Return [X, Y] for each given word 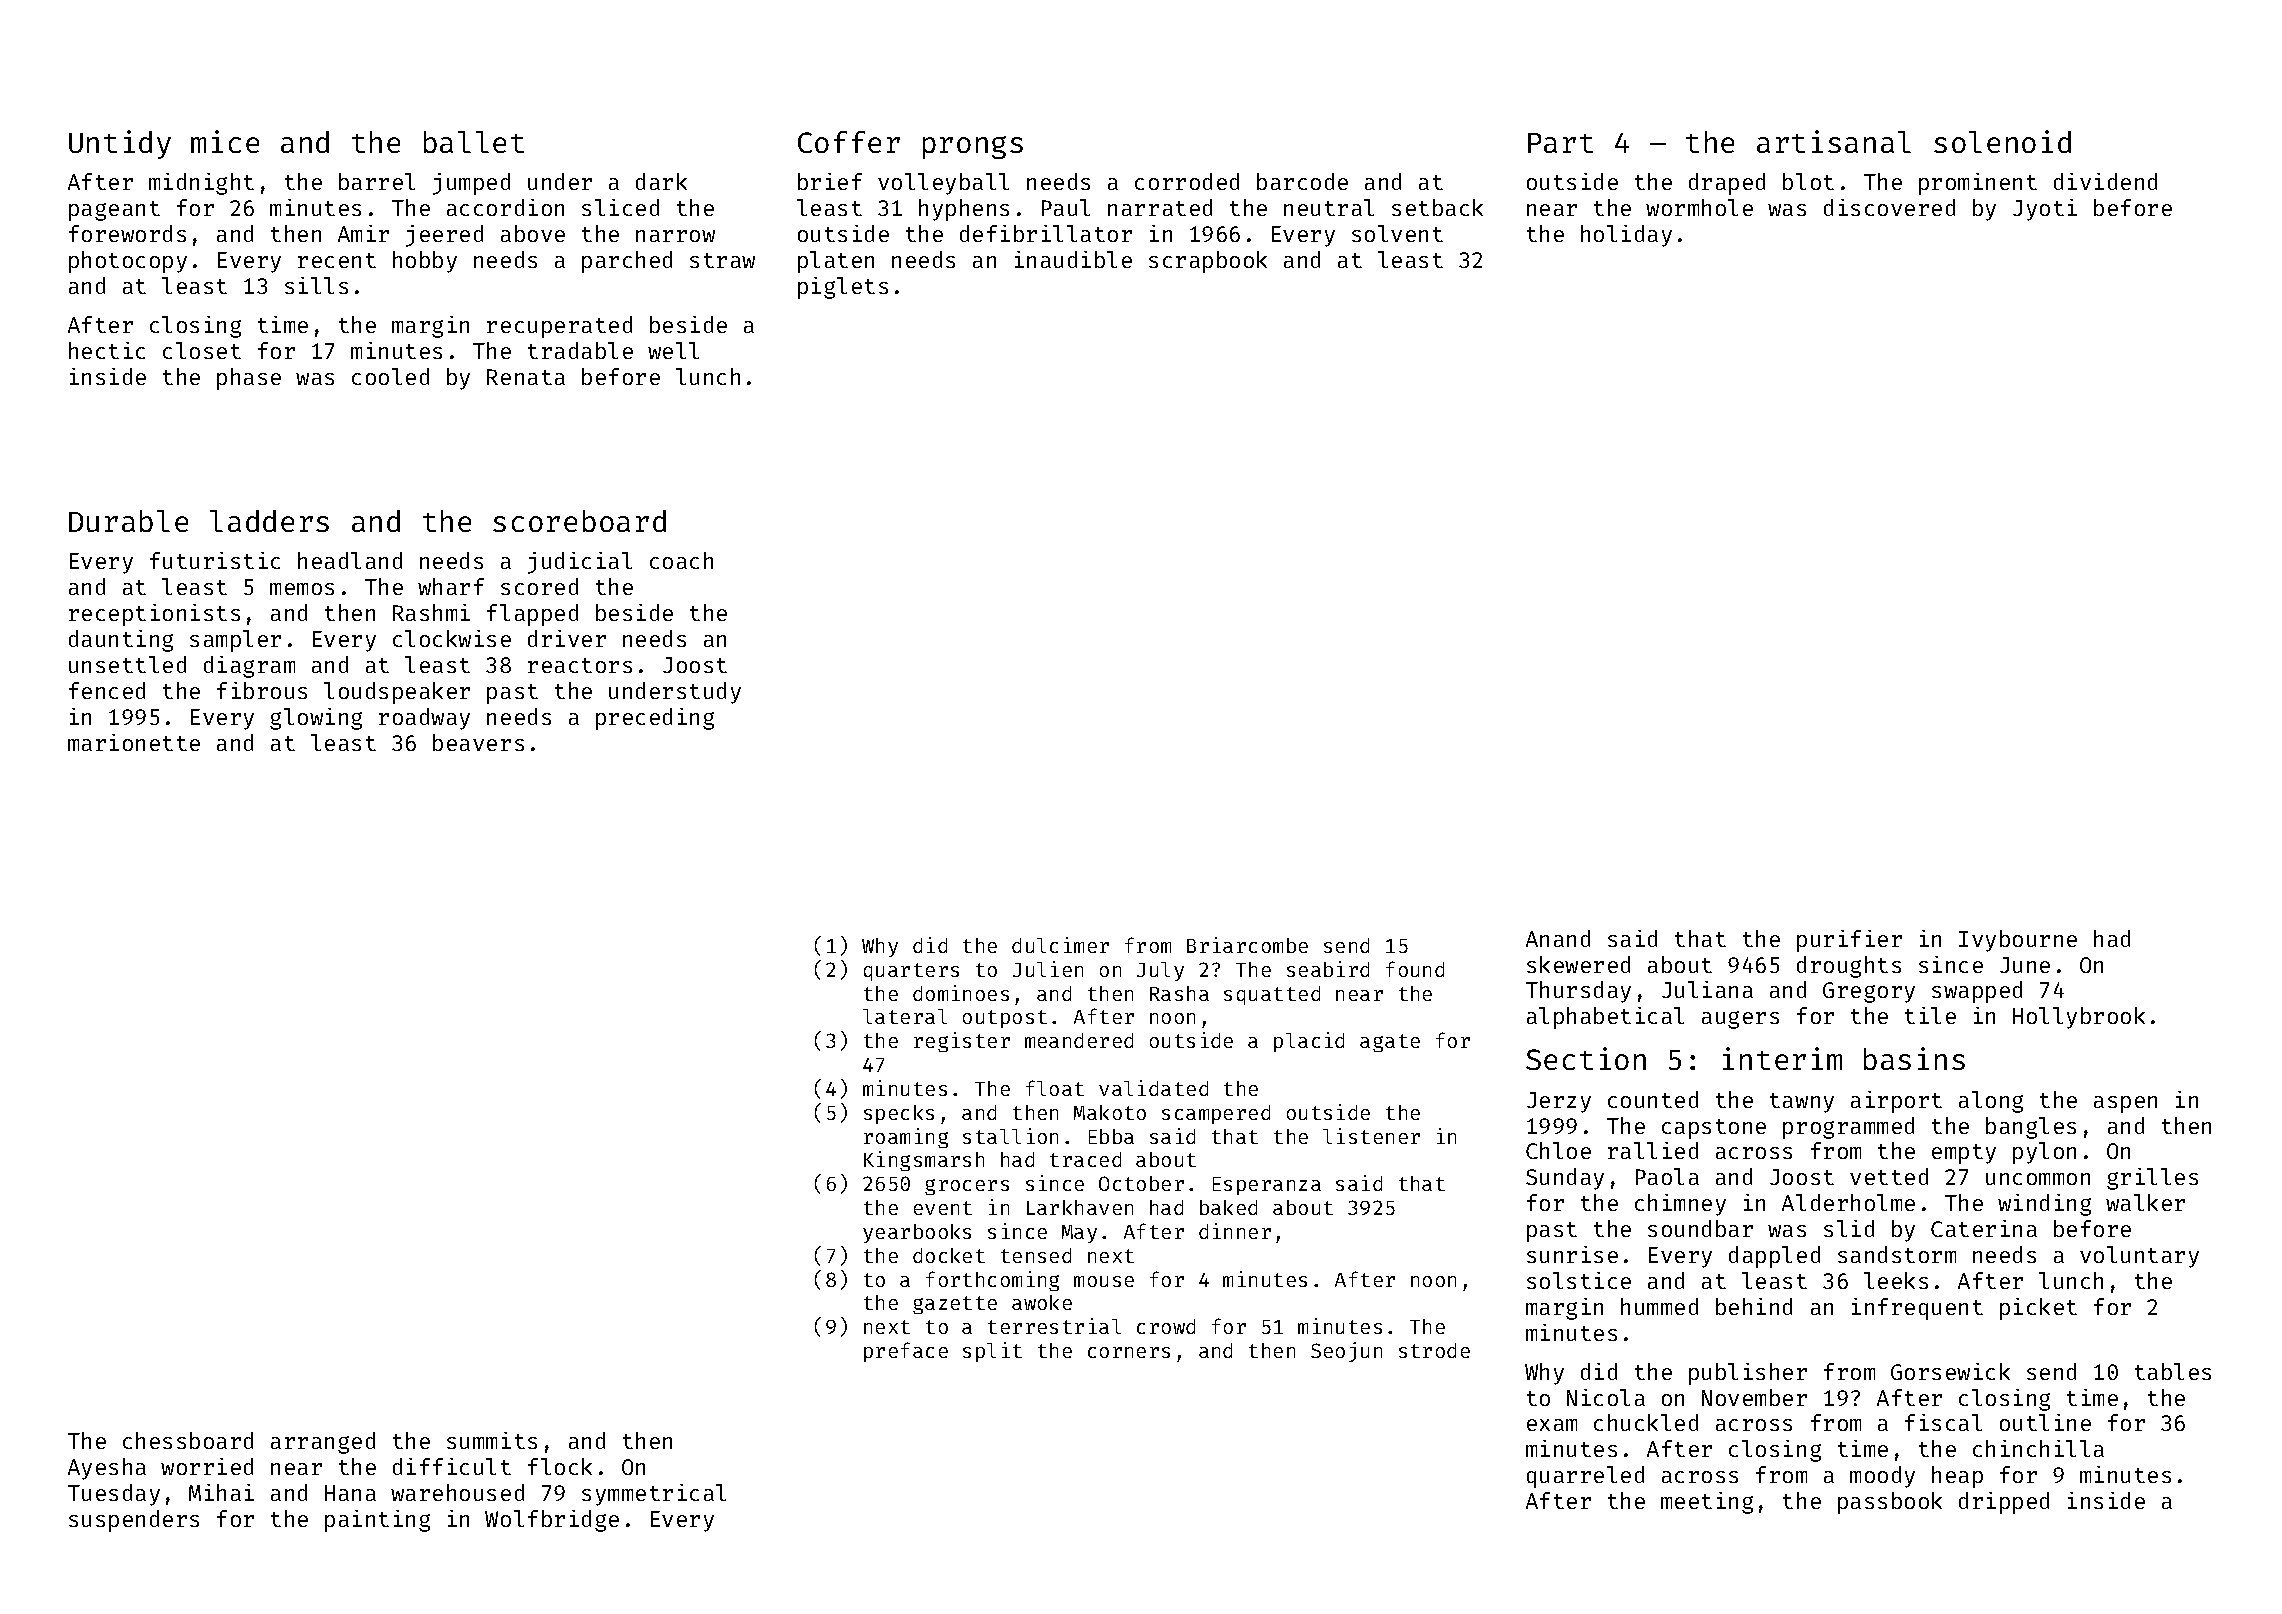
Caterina [1984, 1228]
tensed [1036, 1255]
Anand [1558, 938]
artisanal [1834, 141]
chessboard [188, 1440]
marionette [134, 742]
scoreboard [579, 521]
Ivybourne [2018, 941]
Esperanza [1267, 1186]
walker [2145, 1202]
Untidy [120, 144]
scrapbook [1208, 262]
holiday [1626, 236]
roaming [906, 1138]
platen [836, 262]
